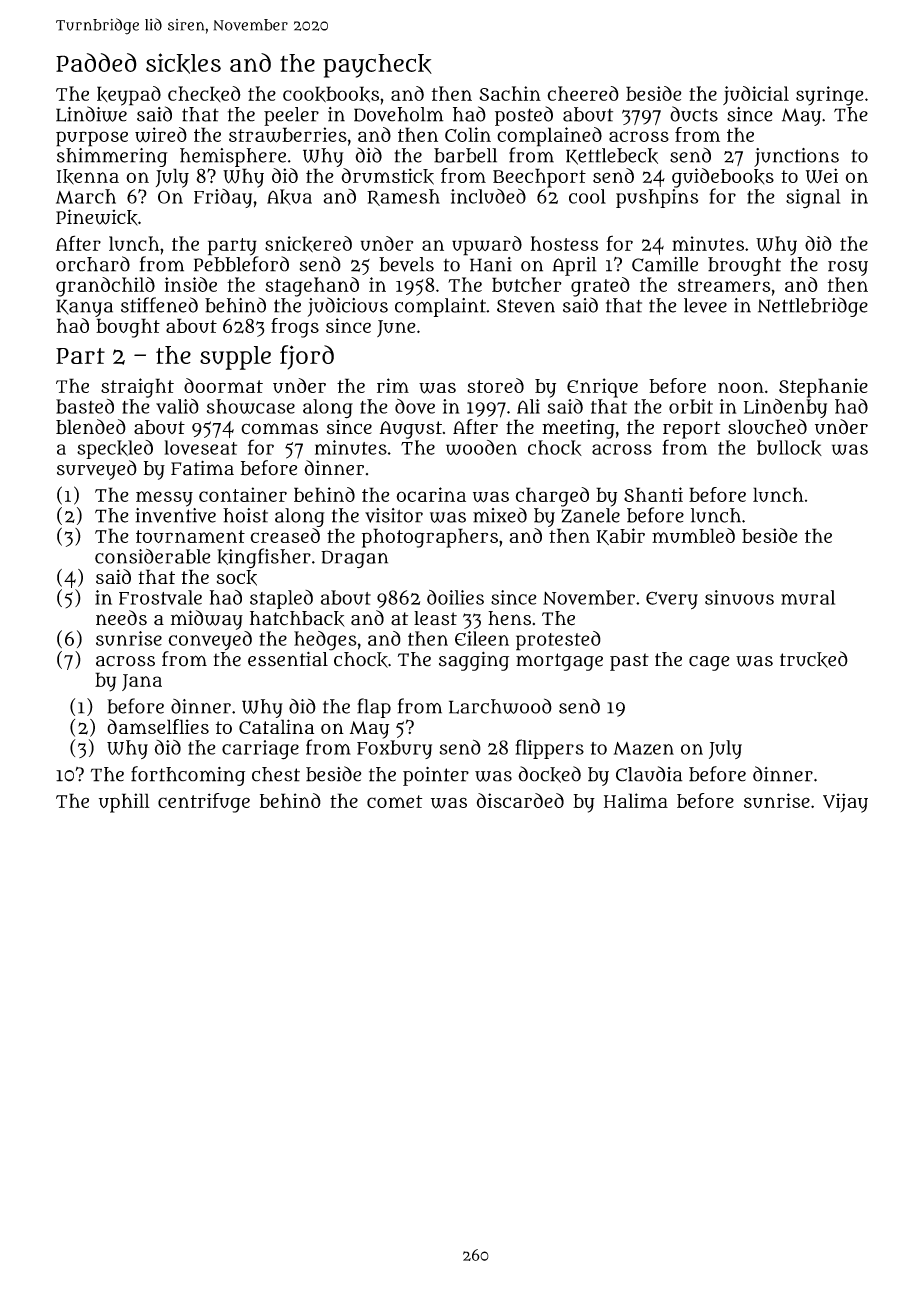 This image has height=1308, width=924. What do you see at coordinates (636, 800) in the image?
I see `Halima` at bounding box center [636, 800].
